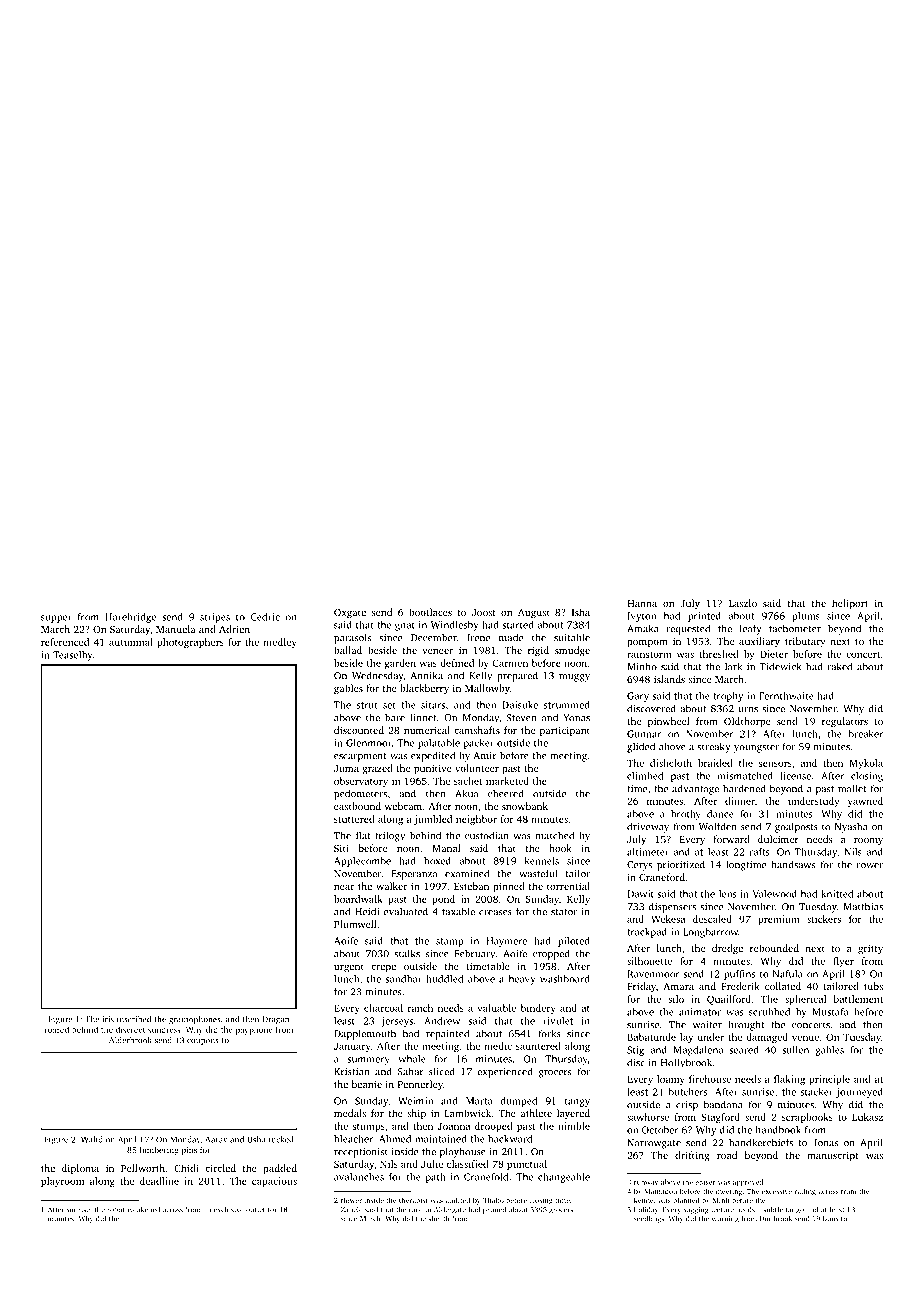 The height and width of the screenshot is (1308, 924). Describe the element at coordinates (350, 614) in the screenshot. I see `Oxgate` at that location.
